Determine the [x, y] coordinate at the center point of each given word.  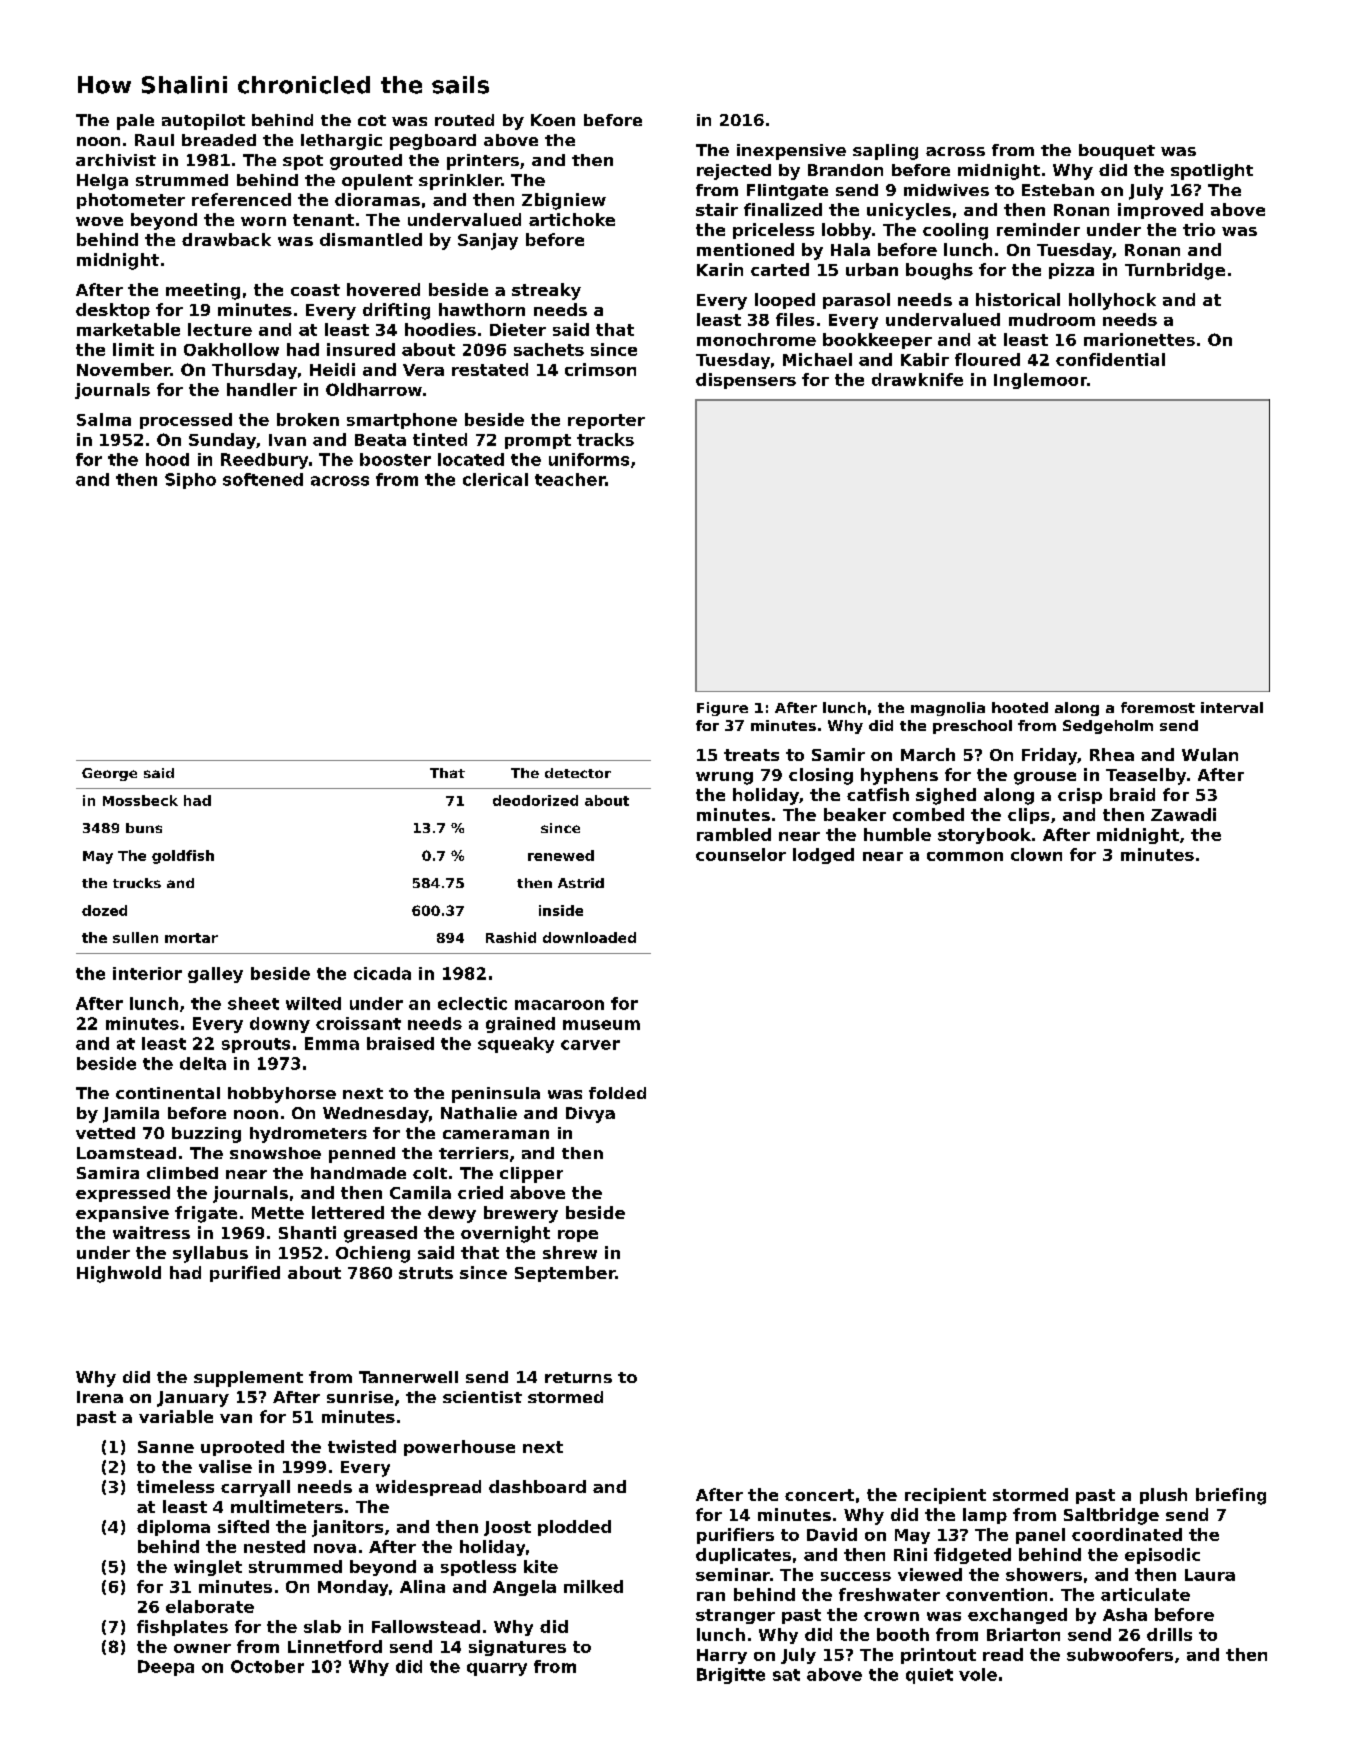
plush [1163, 1496]
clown [1036, 854]
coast [315, 290]
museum [601, 1025]
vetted [105, 1133]
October [267, 1666]
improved [1160, 211]
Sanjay [488, 241]
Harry [722, 1656]
